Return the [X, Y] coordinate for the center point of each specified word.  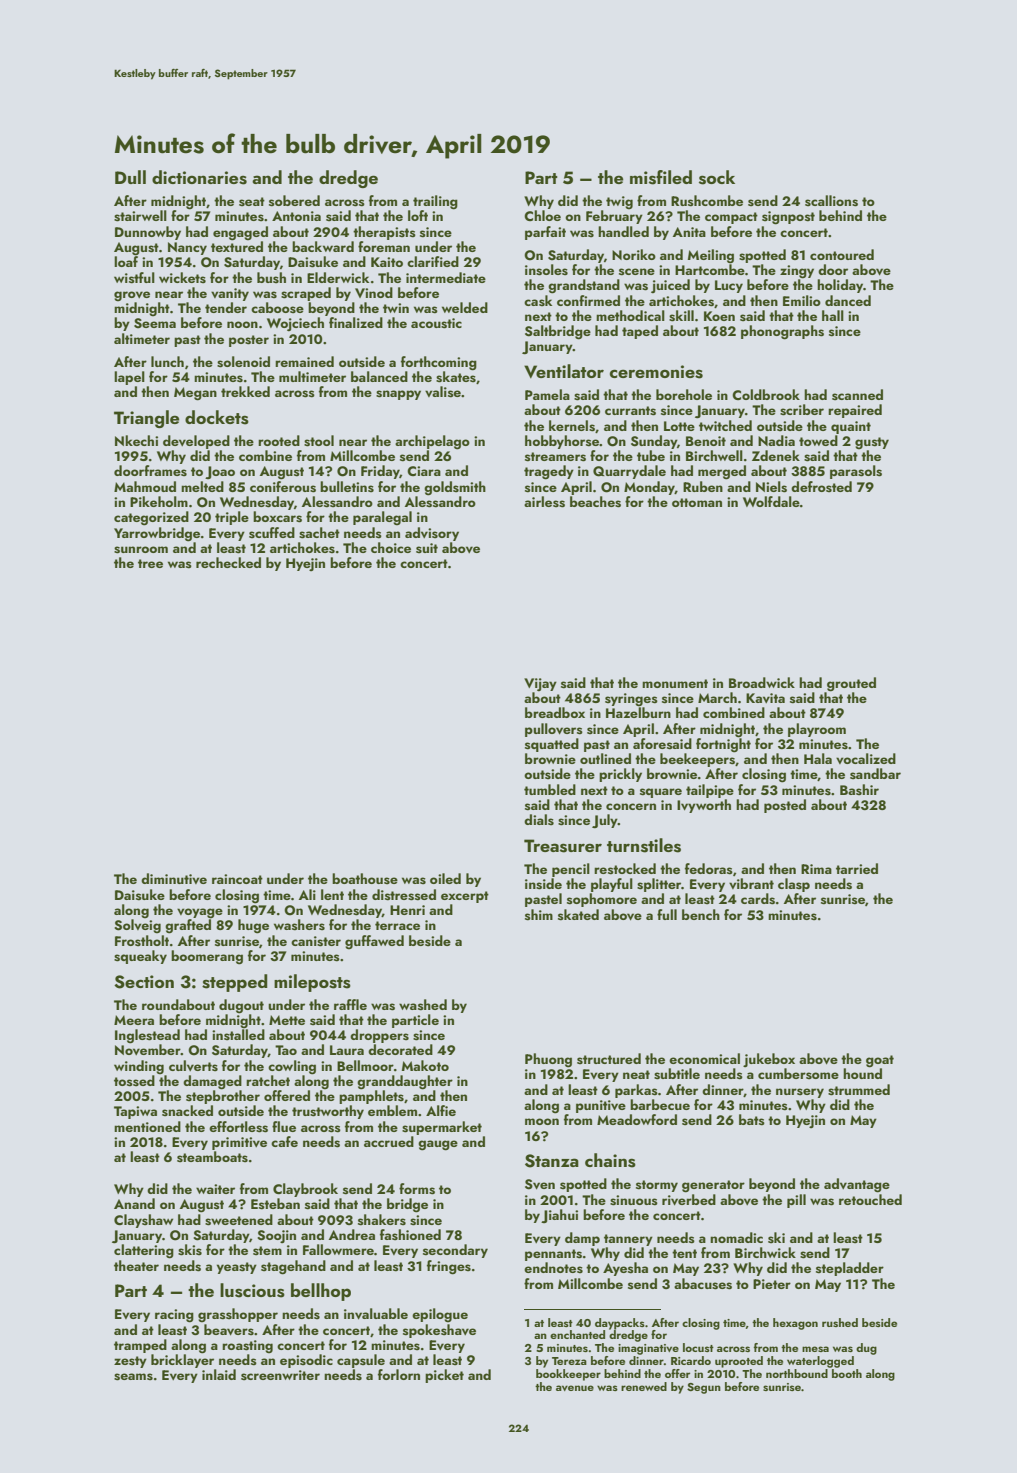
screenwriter [280, 1375]
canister [316, 941]
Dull [130, 177]
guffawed [374, 942]
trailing [435, 202]
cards [758, 899]
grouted [851, 684]
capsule [361, 1361]
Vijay [540, 684]
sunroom [141, 550]
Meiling [711, 256]
